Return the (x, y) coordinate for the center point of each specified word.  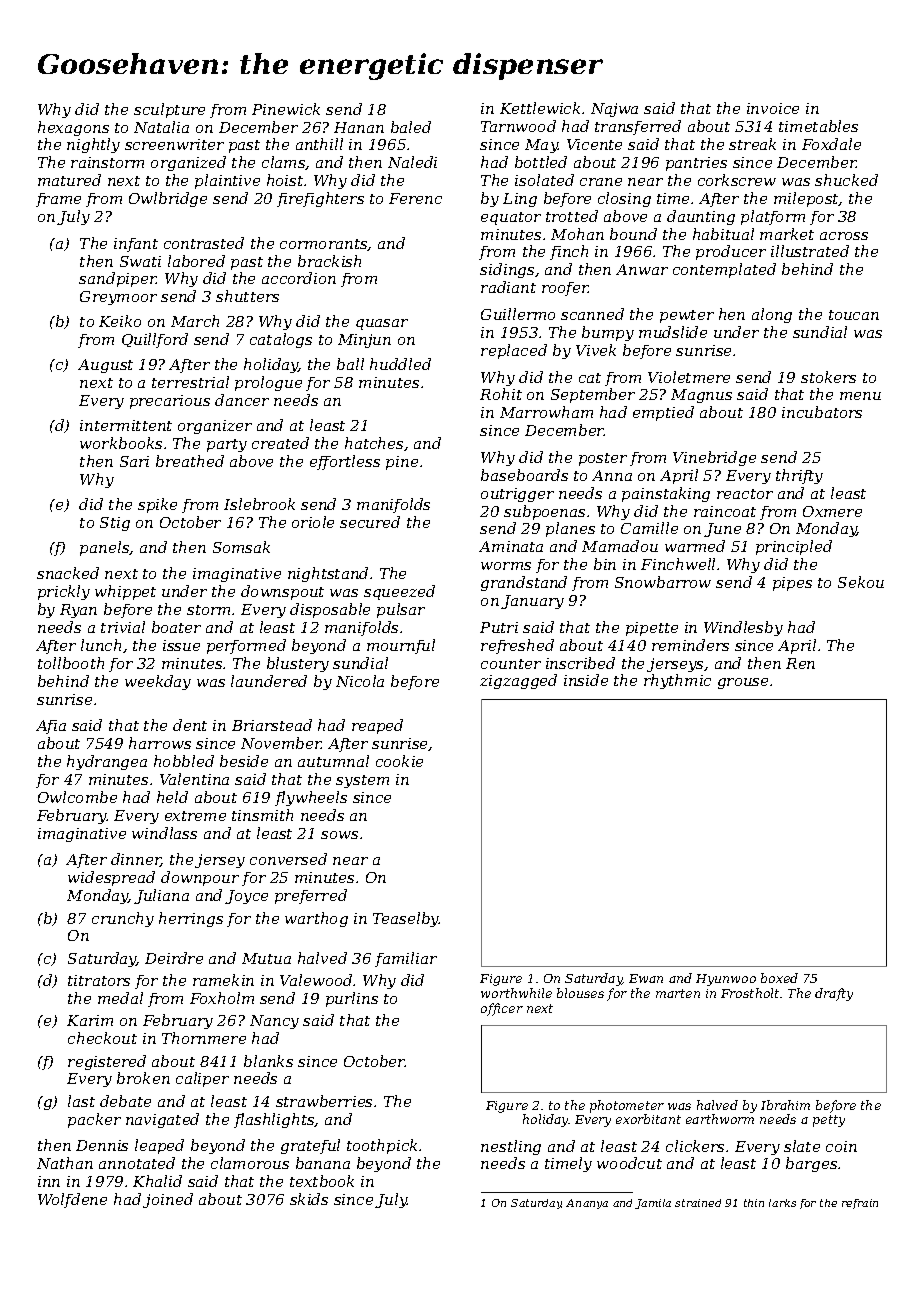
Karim (90, 1020)
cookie (399, 761)
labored (196, 261)
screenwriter (174, 144)
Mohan (577, 234)
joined (168, 1200)
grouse (743, 683)
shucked (846, 180)
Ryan (78, 611)
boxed (779, 978)
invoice (773, 108)
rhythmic (677, 681)
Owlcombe (77, 797)
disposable (330, 610)
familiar (406, 959)
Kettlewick (540, 108)
